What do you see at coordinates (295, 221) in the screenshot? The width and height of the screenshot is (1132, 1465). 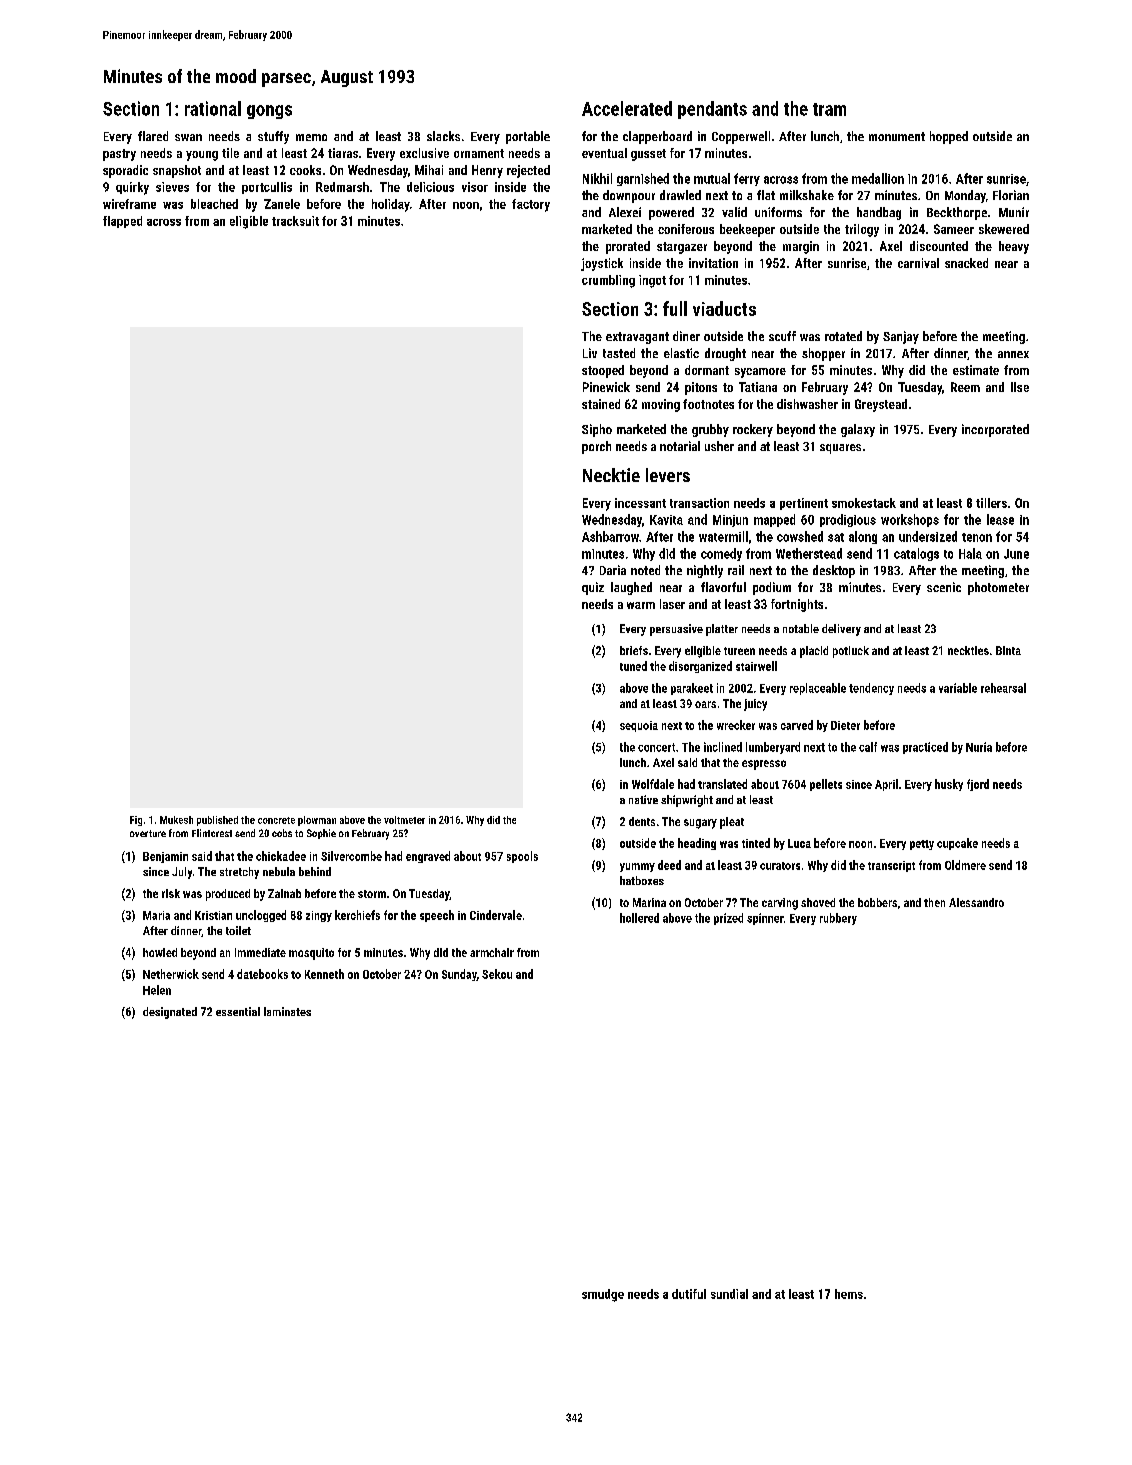 I see `tracksuit` at bounding box center [295, 221].
